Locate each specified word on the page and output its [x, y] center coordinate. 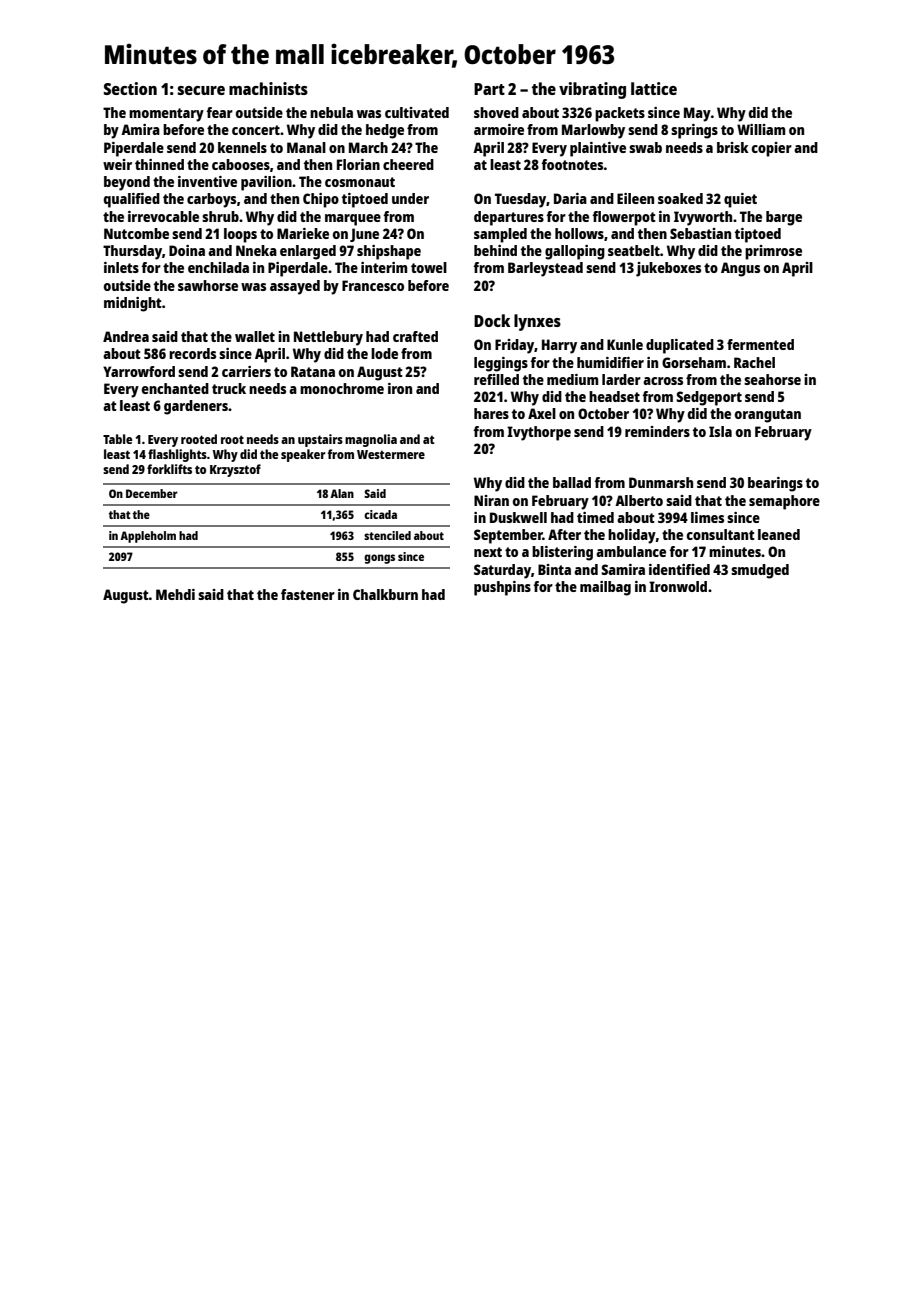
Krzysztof [235, 470]
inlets [121, 267]
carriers [246, 371]
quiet [740, 200]
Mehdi [175, 594]
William [761, 129]
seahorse [772, 379]
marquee [353, 220]
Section [130, 88]
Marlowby [593, 131]
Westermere [391, 454]
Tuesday [521, 200]
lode [384, 353]
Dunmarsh [661, 482]
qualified [132, 200]
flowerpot [624, 218]
